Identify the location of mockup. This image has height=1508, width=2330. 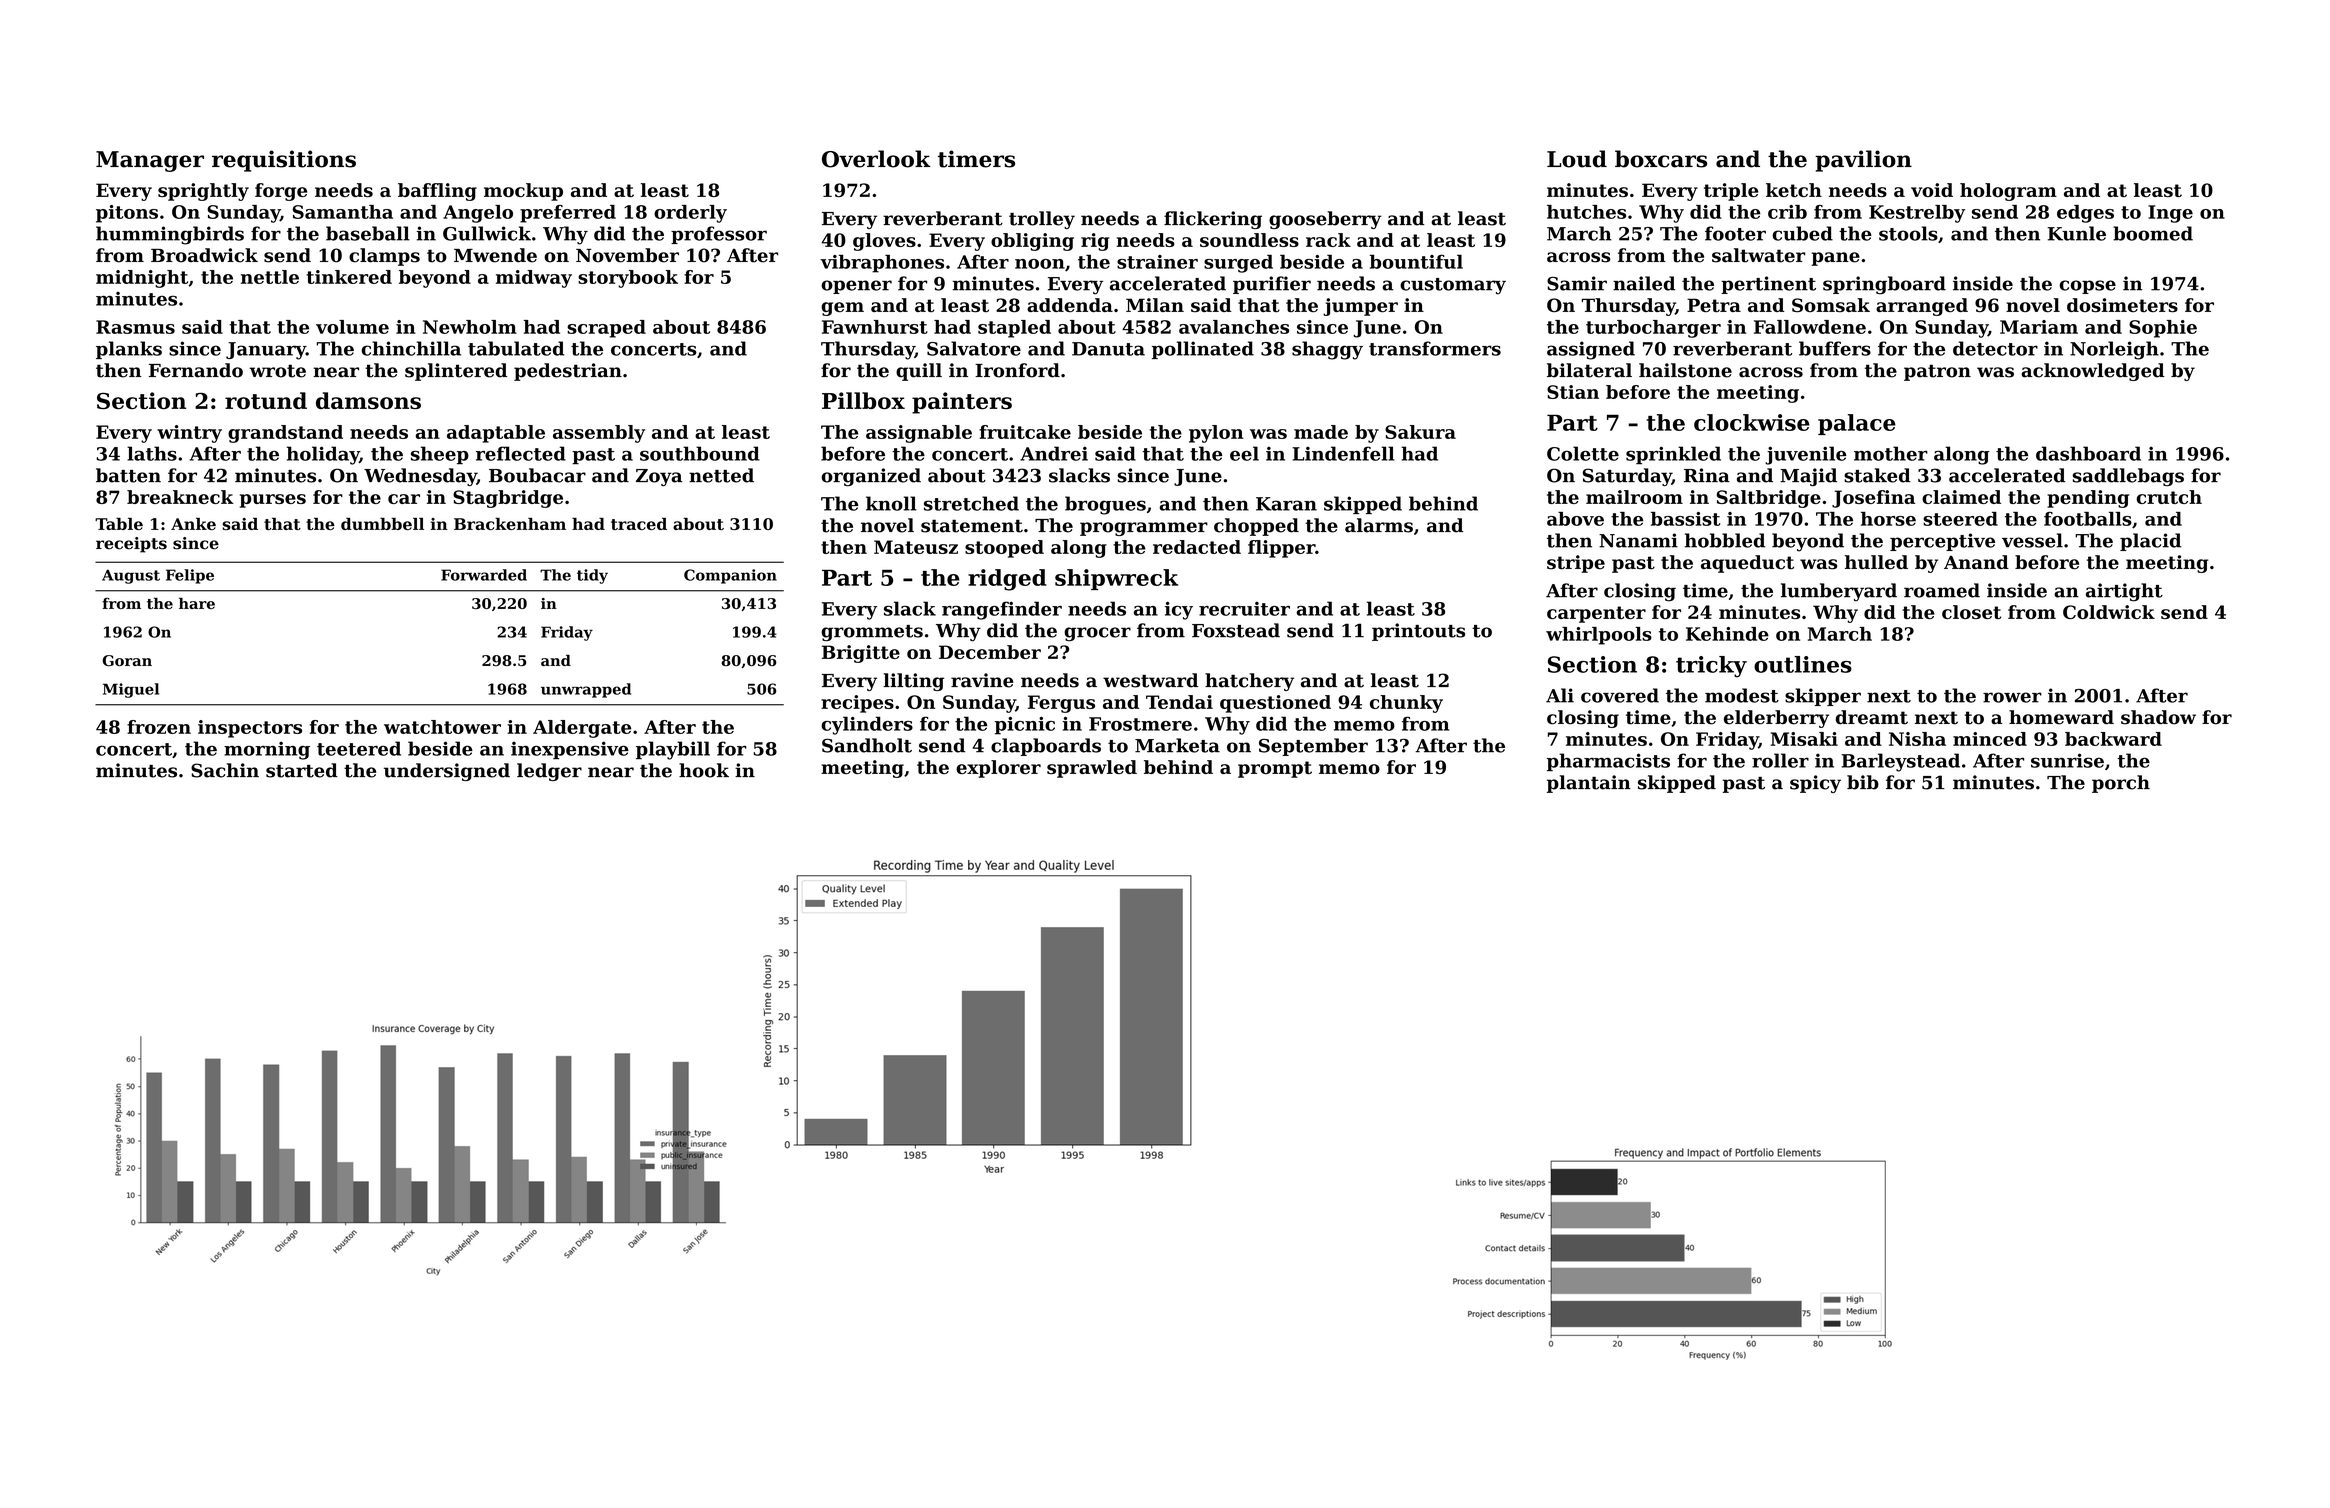
(523, 192).
